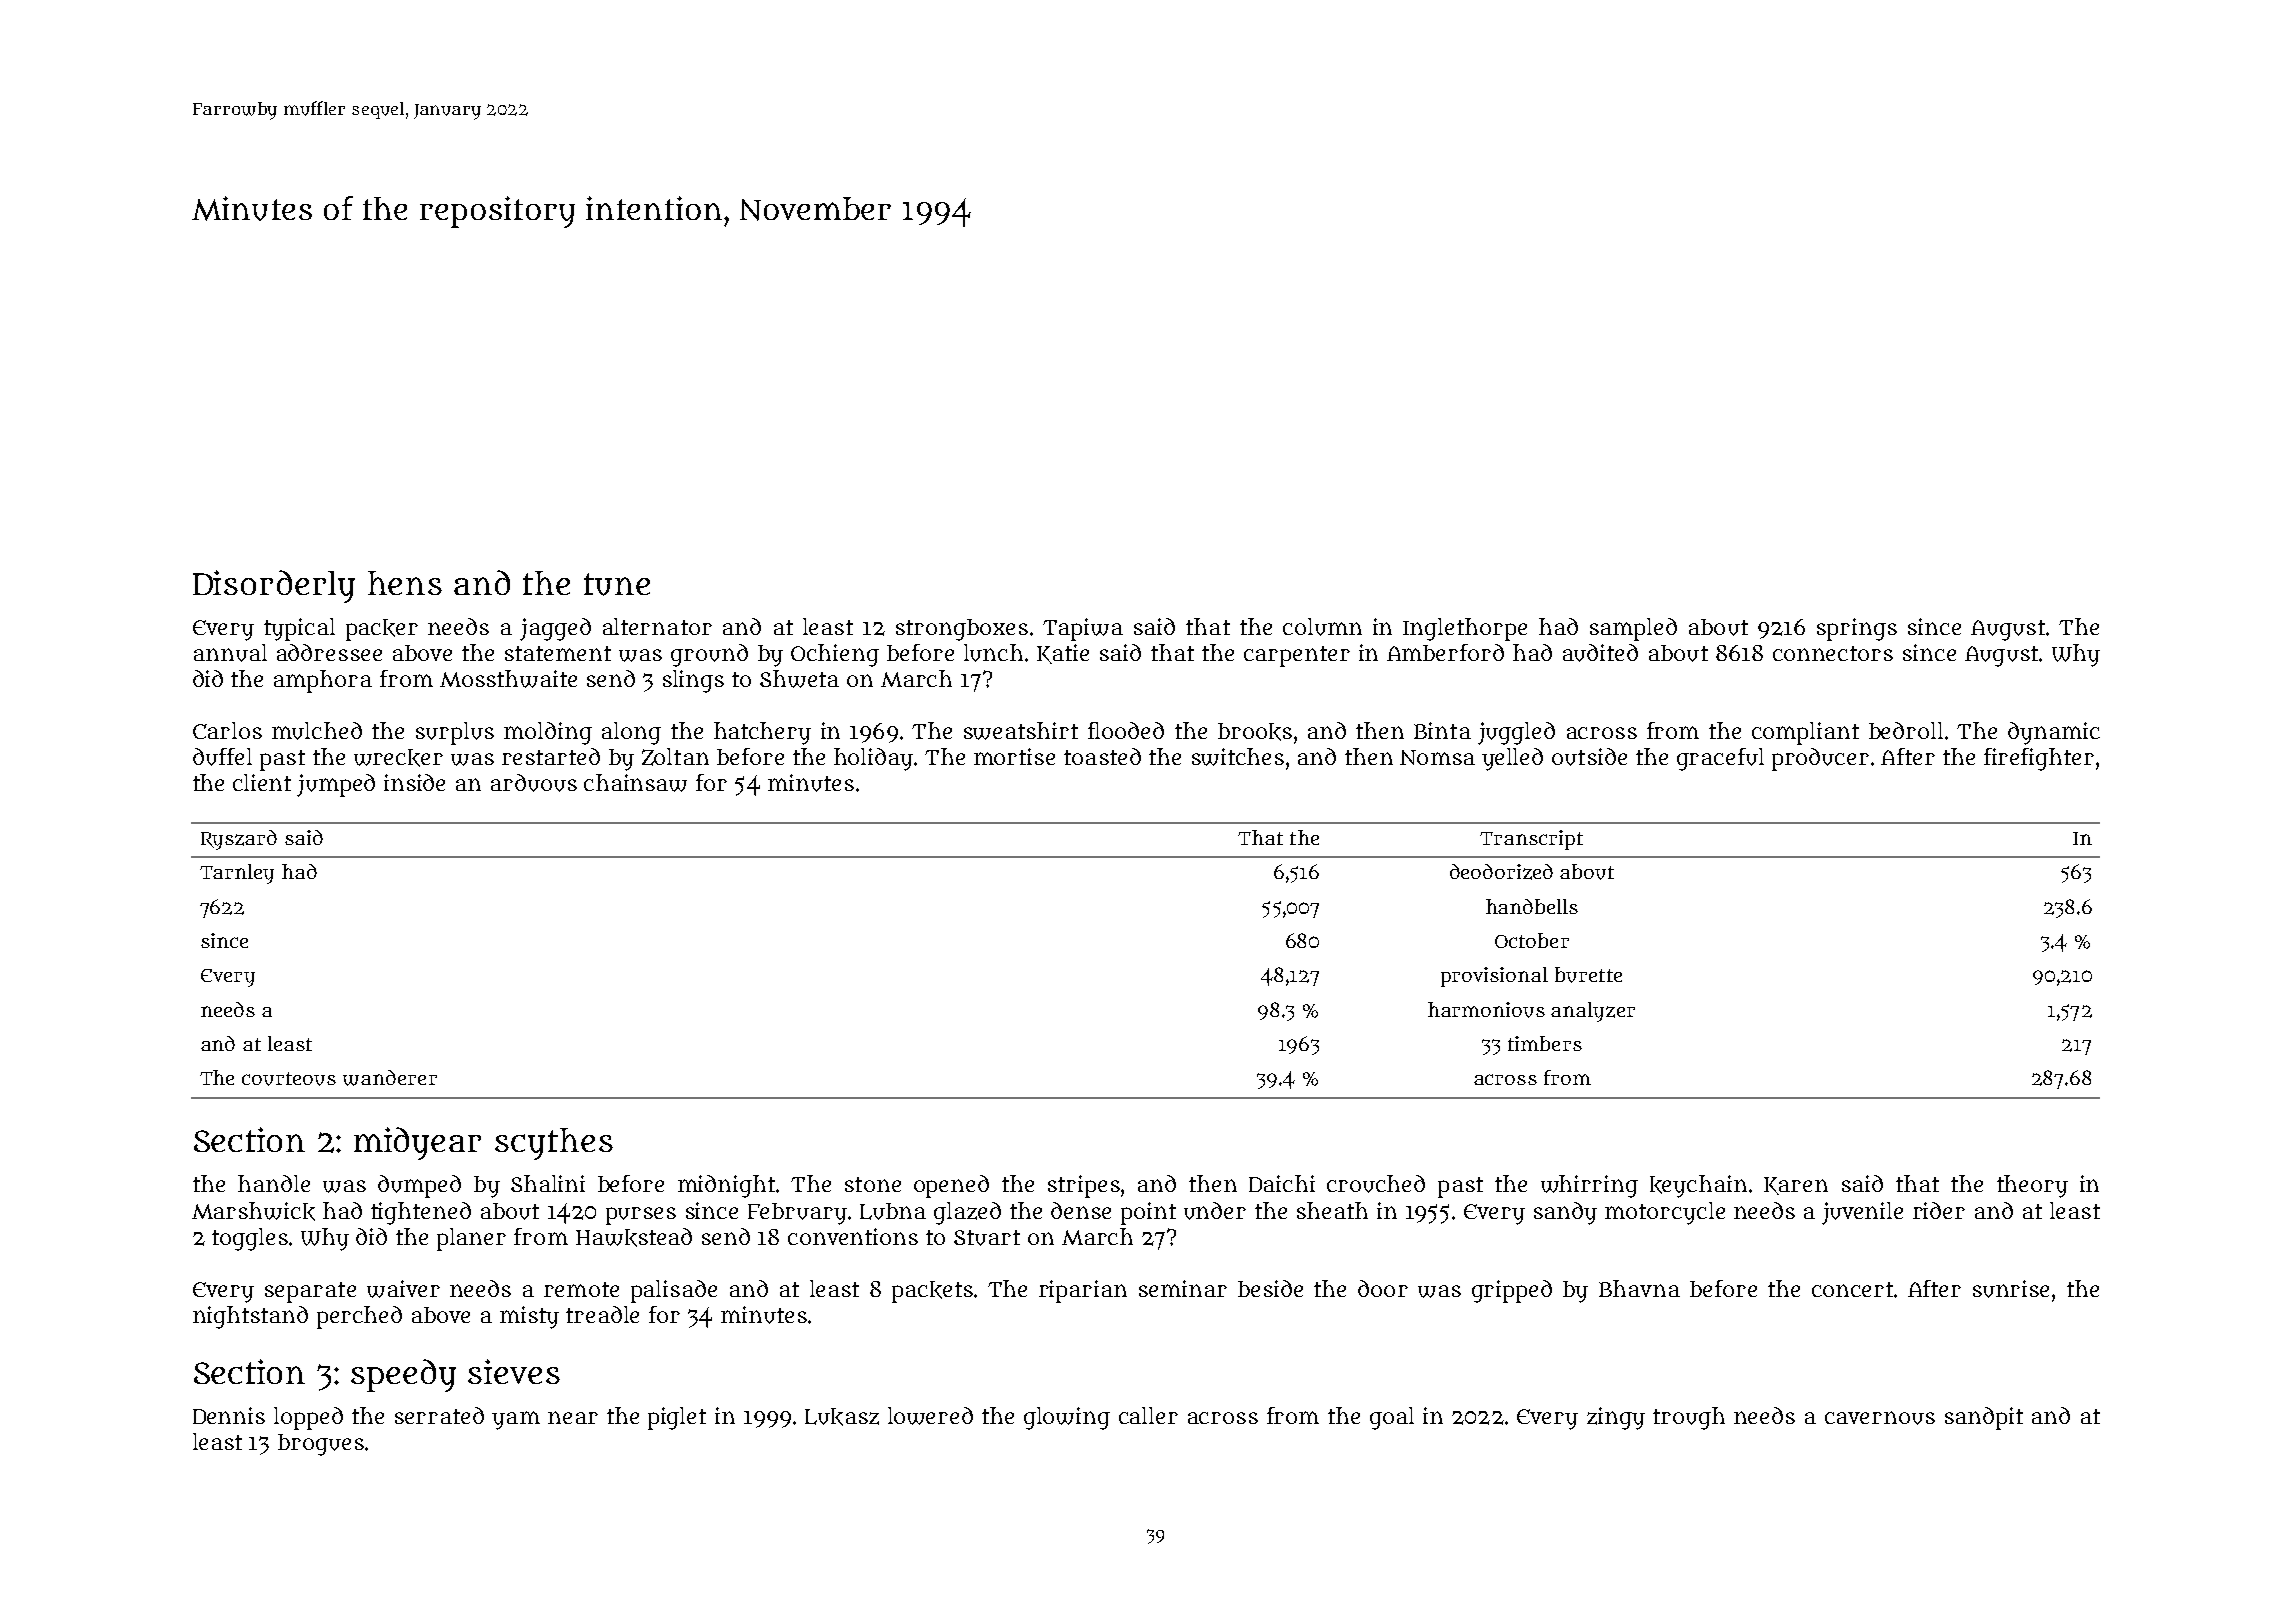  What do you see at coordinates (308, 1418) in the screenshot?
I see `lopped` at bounding box center [308, 1418].
